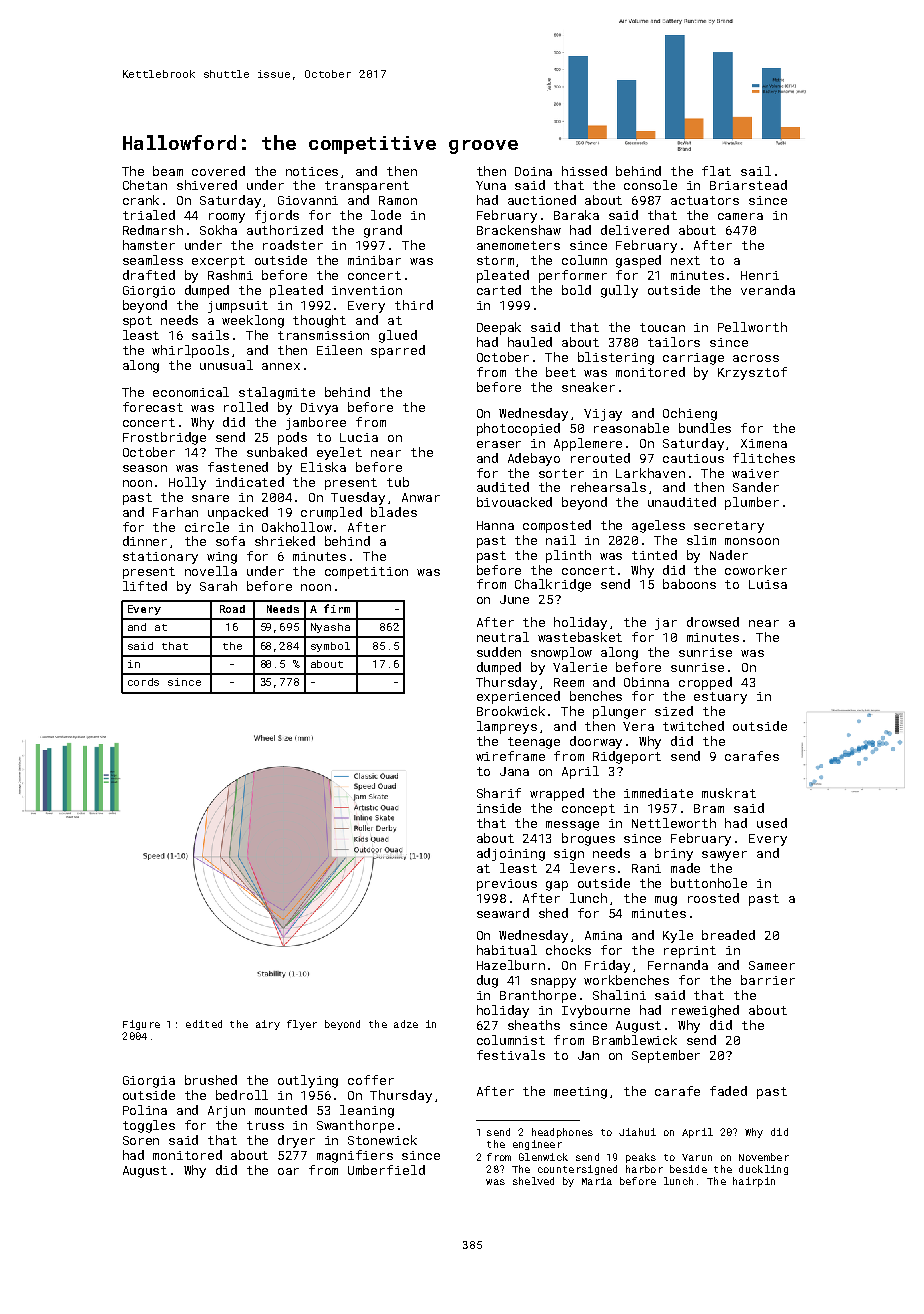 This screenshot has width=924, height=1314. What do you see at coordinates (507, 727) in the screenshot?
I see `lampreys` at bounding box center [507, 727].
